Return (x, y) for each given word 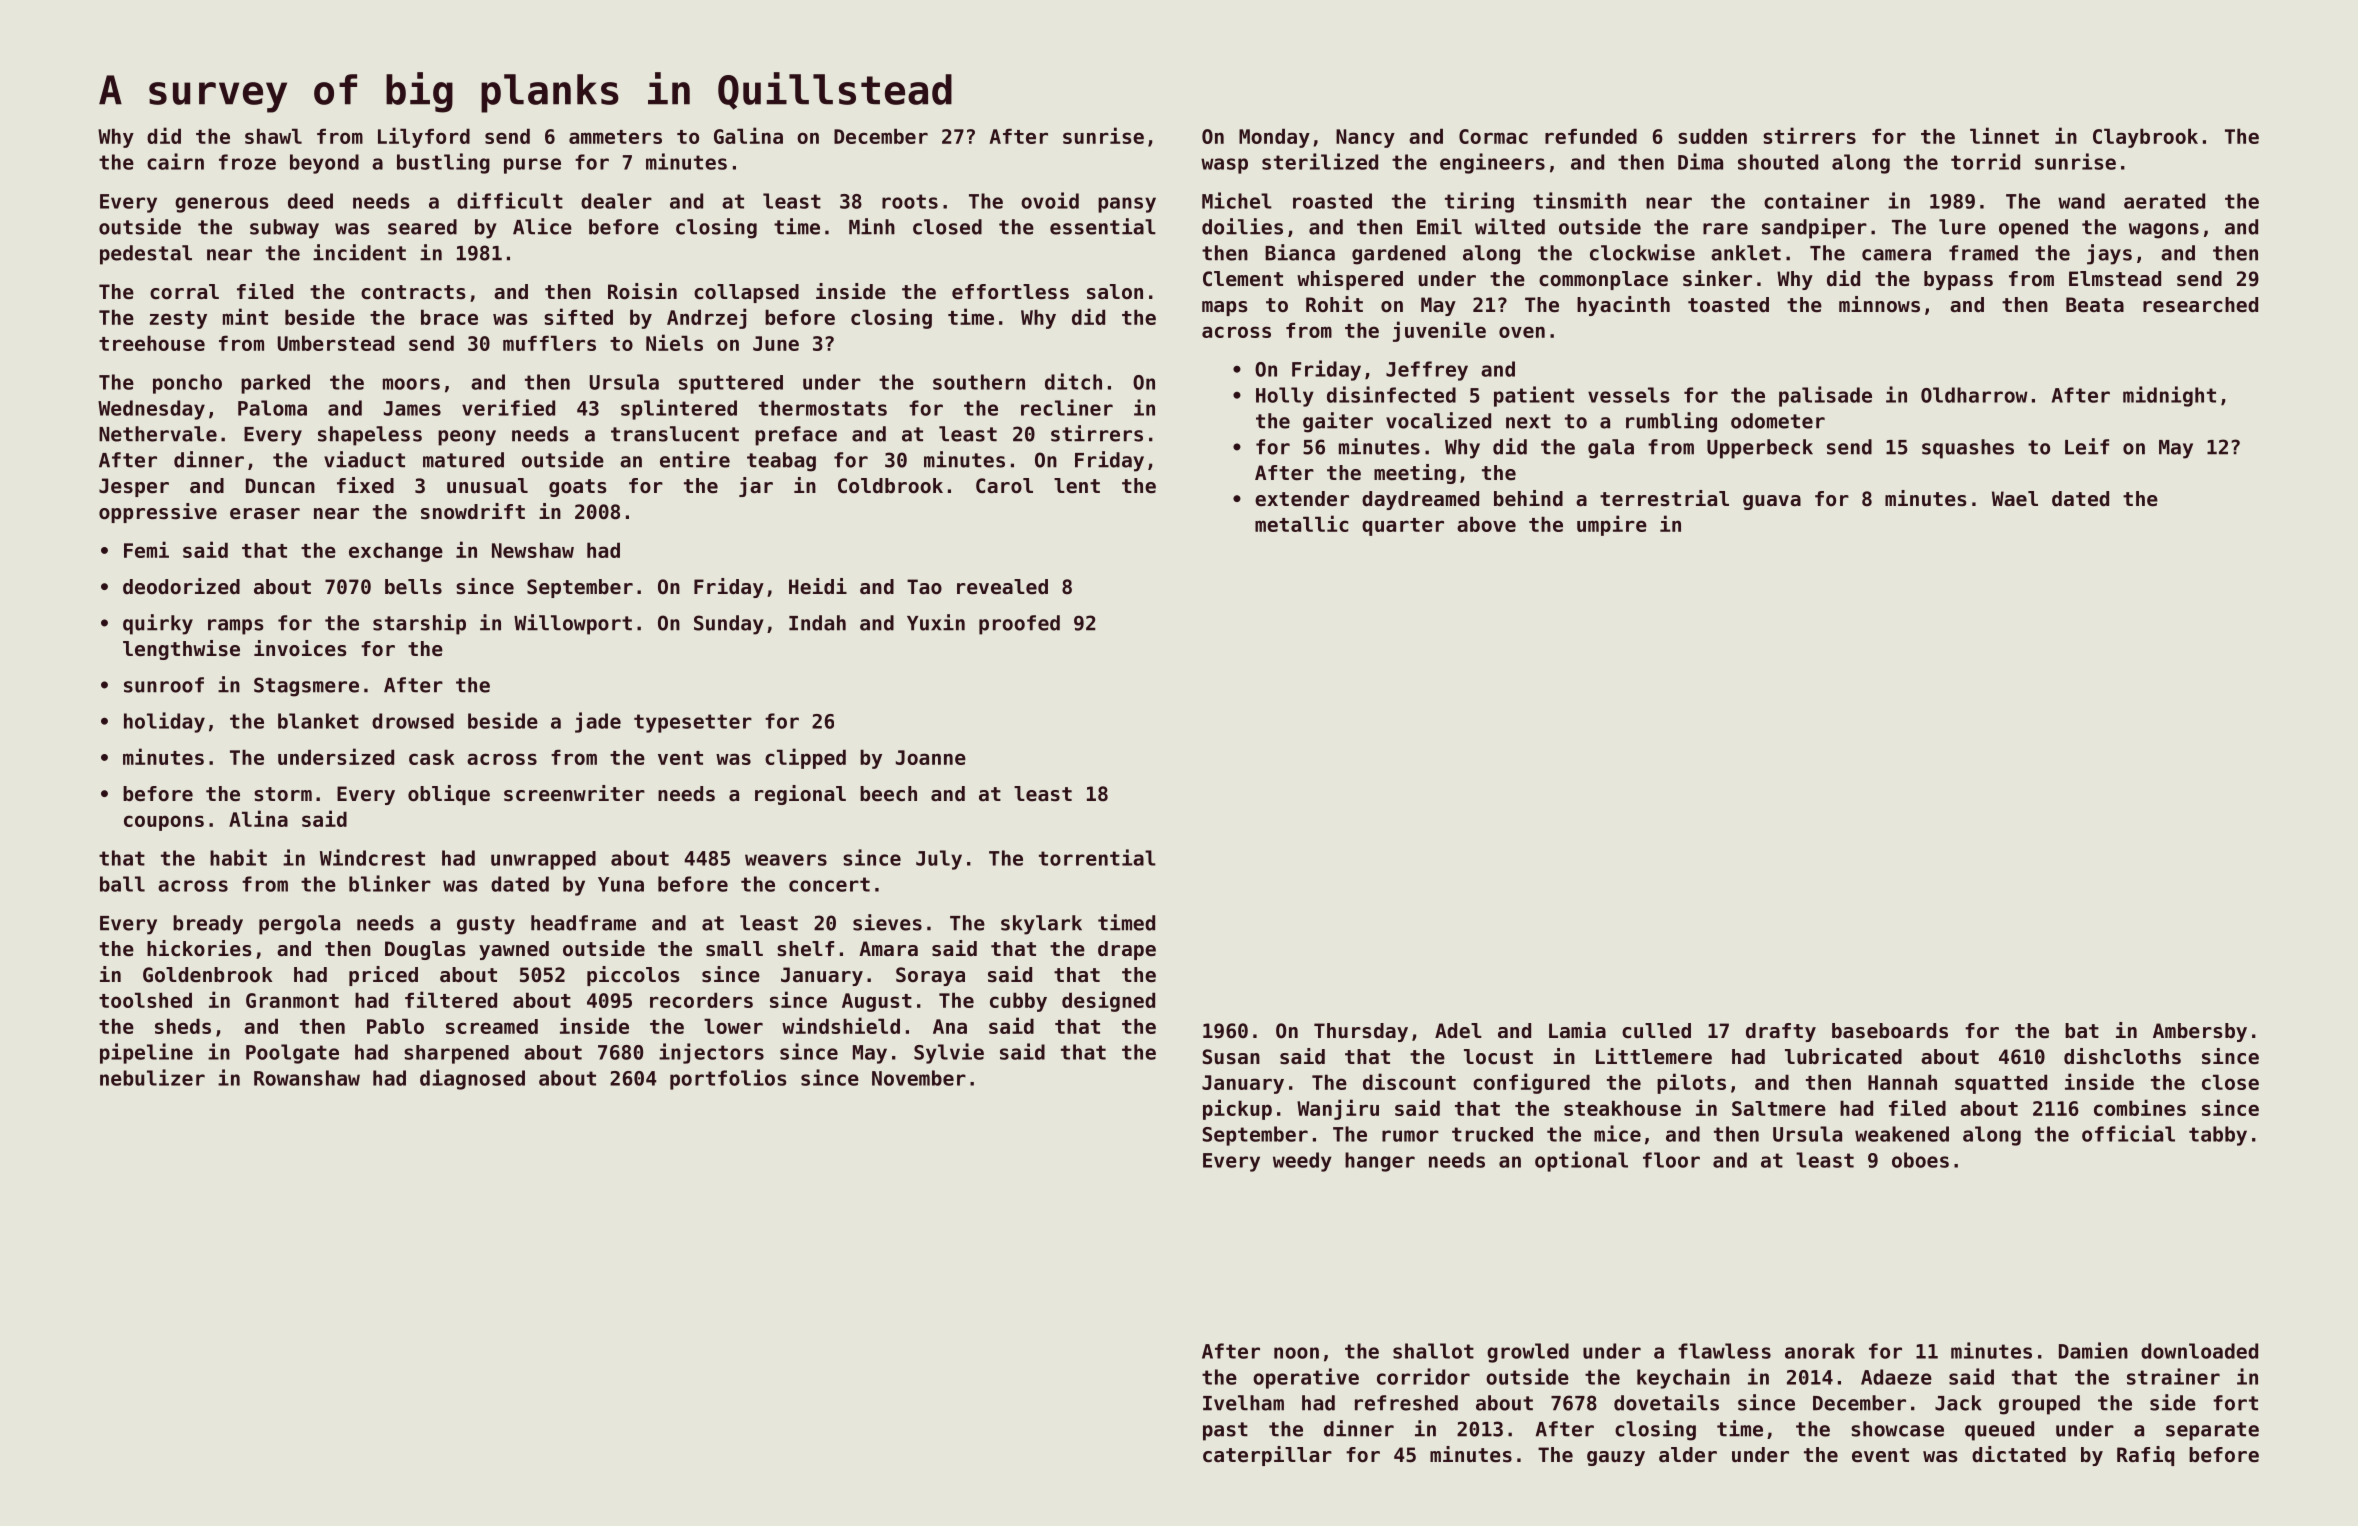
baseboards (1890, 1031)
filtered (451, 999)
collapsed (746, 293)
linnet (2004, 135)
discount (1409, 1081)
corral (184, 292)
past (1225, 1431)
